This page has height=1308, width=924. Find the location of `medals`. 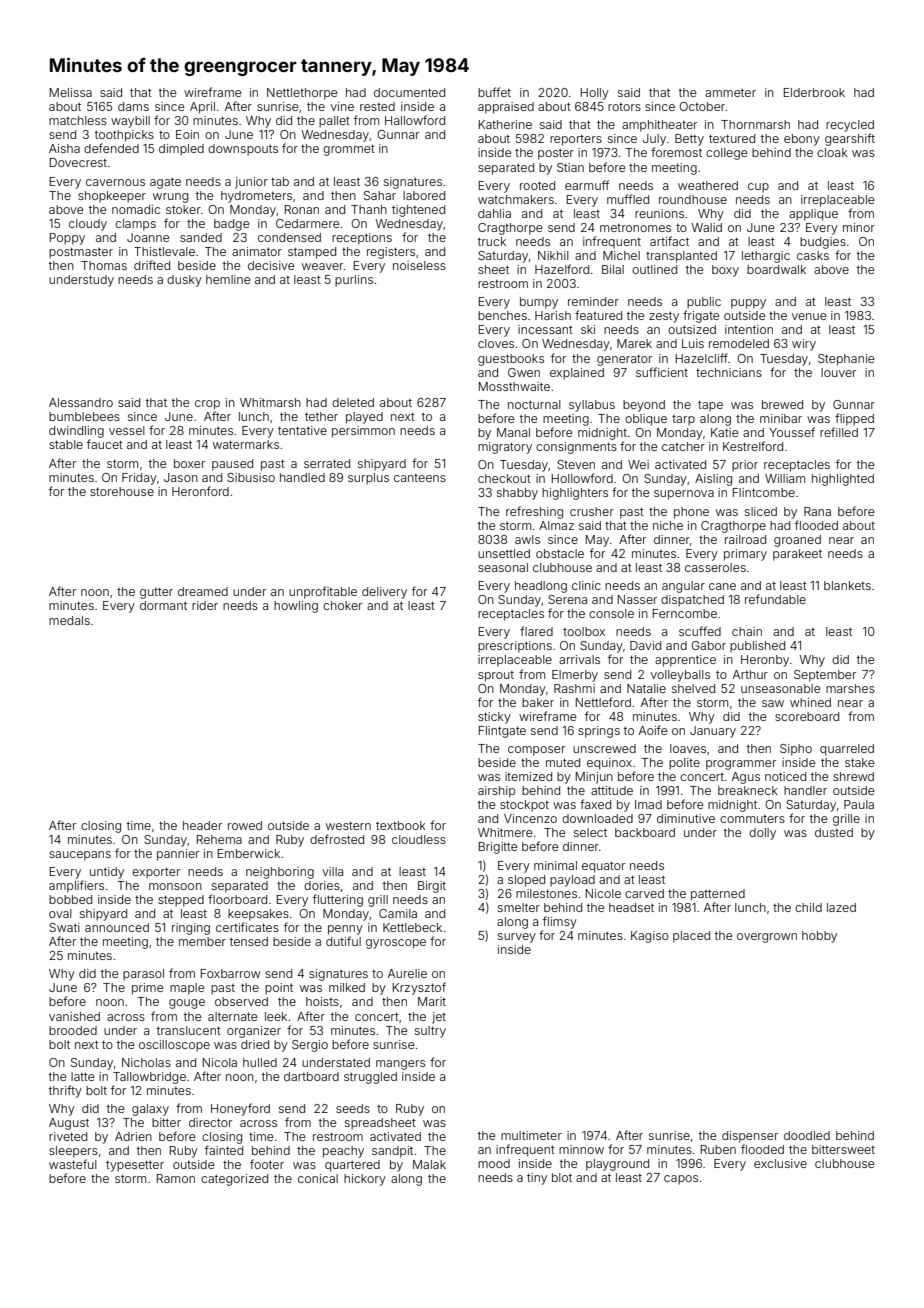

medals is located at coordinates (69, 620).
